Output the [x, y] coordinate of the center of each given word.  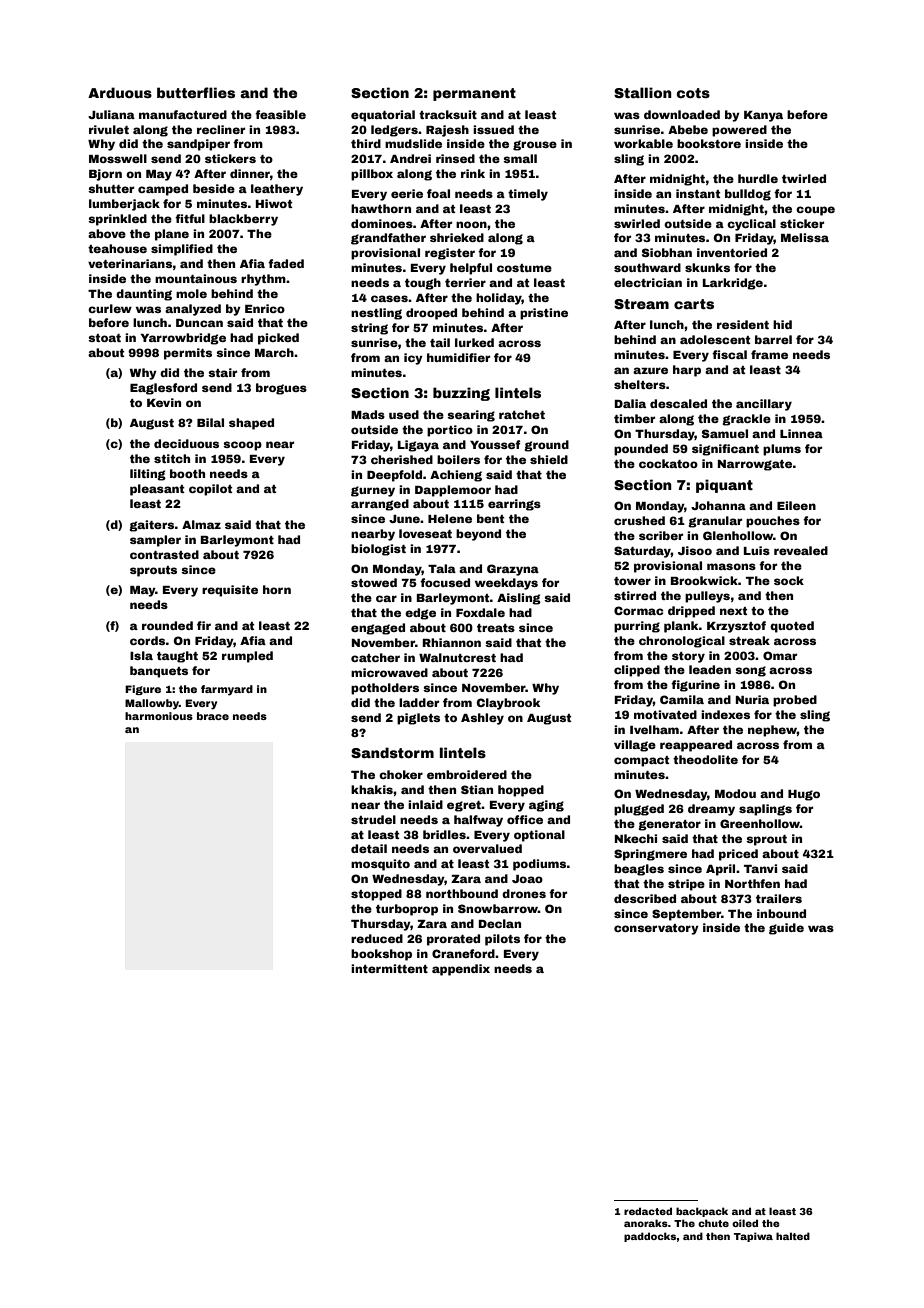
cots [693, 93]
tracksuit [448, 114]
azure [650, 370]
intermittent [389, 968]
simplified [182, 250]
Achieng [456, 476]
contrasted [164, 554]
